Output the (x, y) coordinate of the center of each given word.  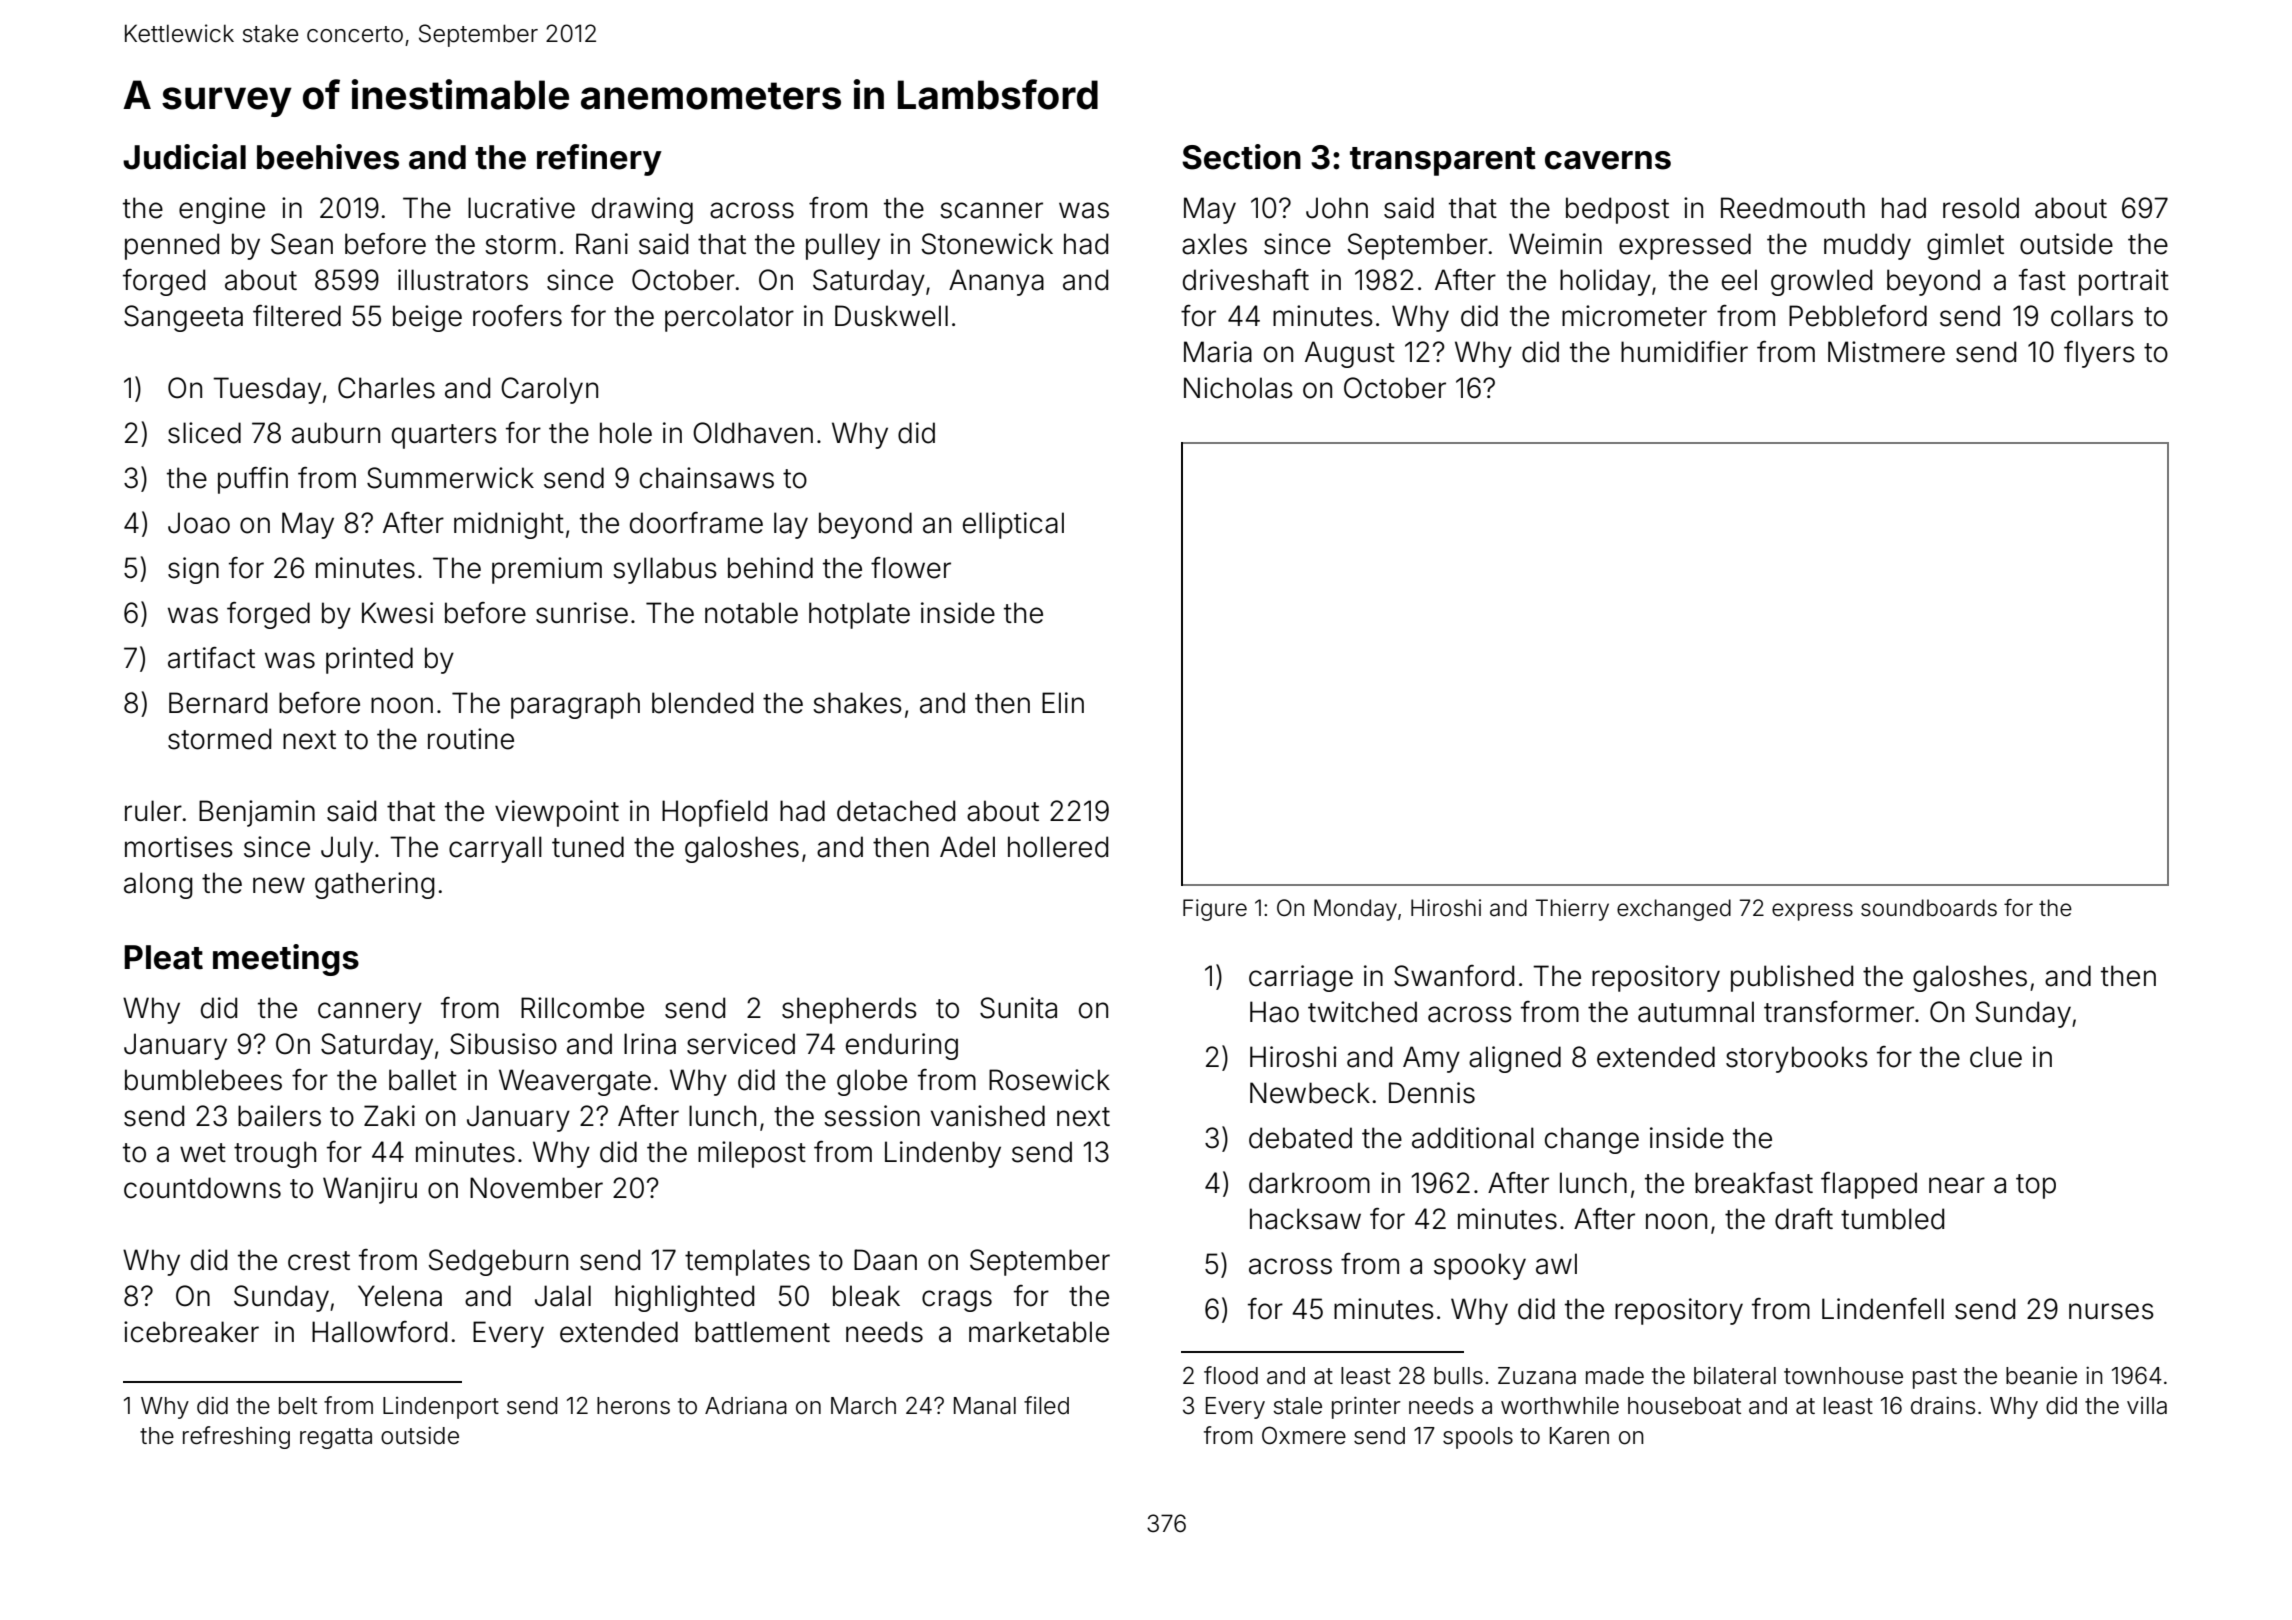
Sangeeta (183, 318)
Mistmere (1886, 352)
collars (2092, 316)
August (1350, 354)
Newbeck (1310, 1093)
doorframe (696, 523)
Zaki (389, 1116)
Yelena (400, 1296)
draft (1804, 1219)
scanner (991, 210)
